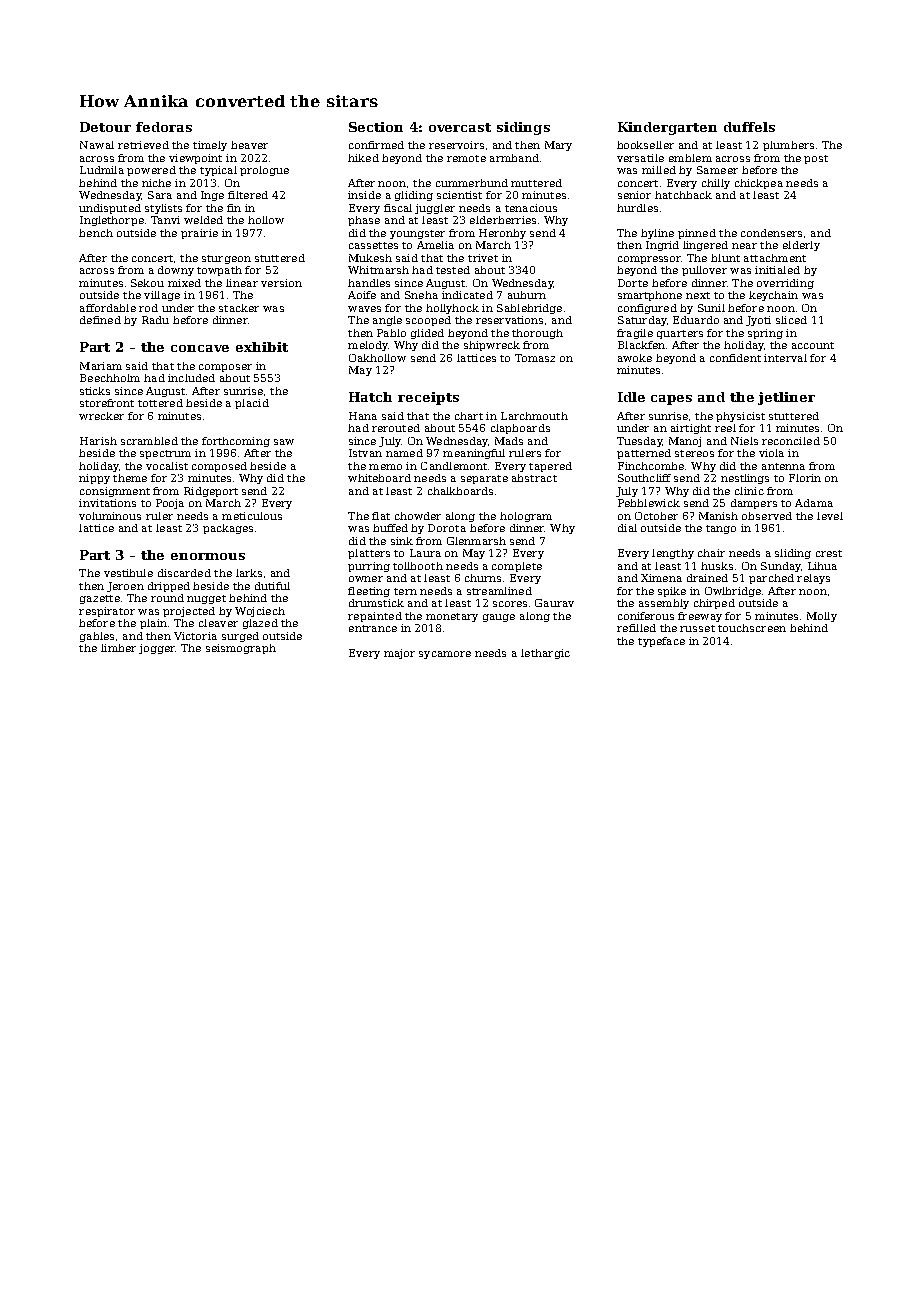  I want to click on filtered, so click(248, 195).
